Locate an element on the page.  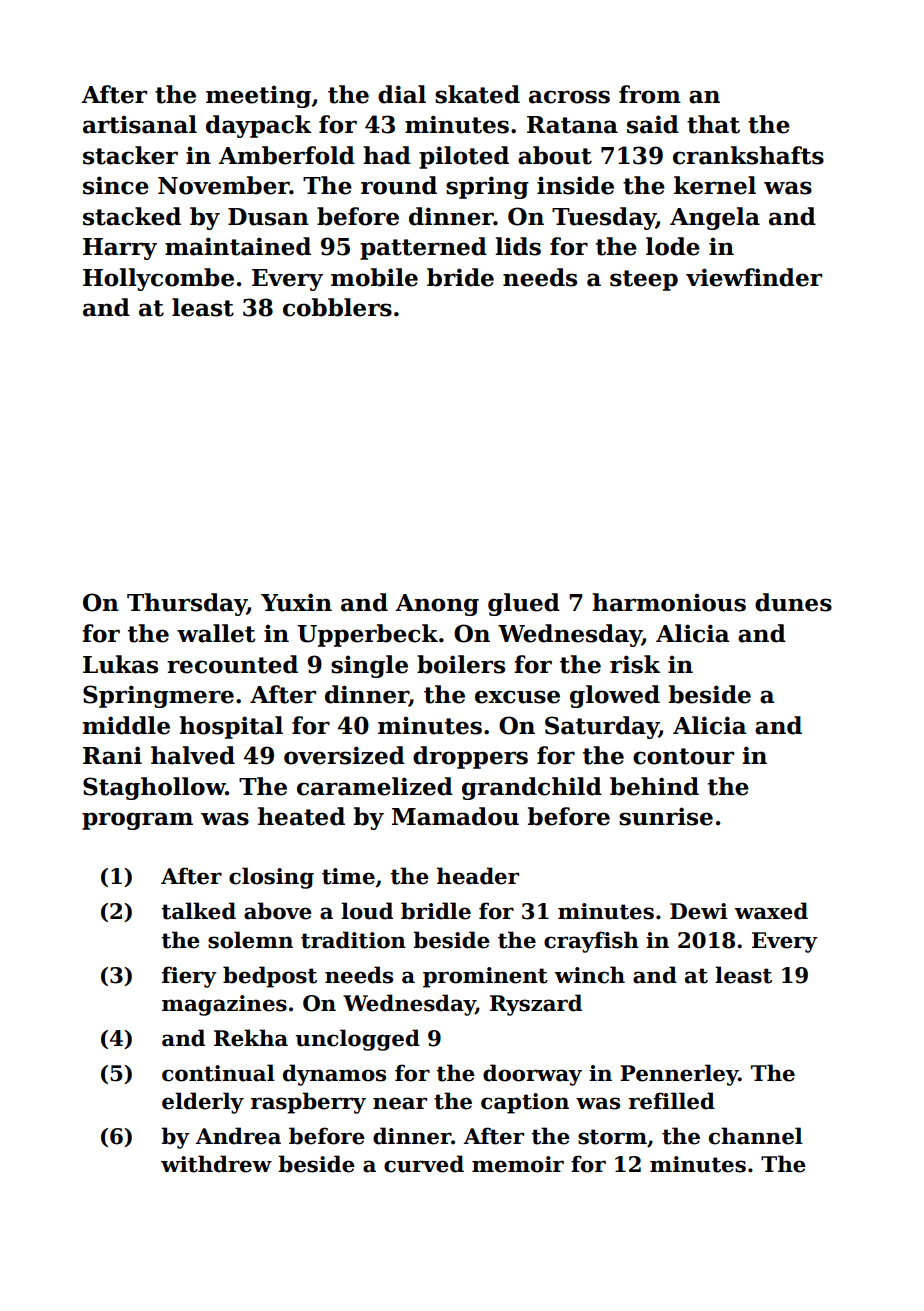
contour is located at coordinates (683, 756).
